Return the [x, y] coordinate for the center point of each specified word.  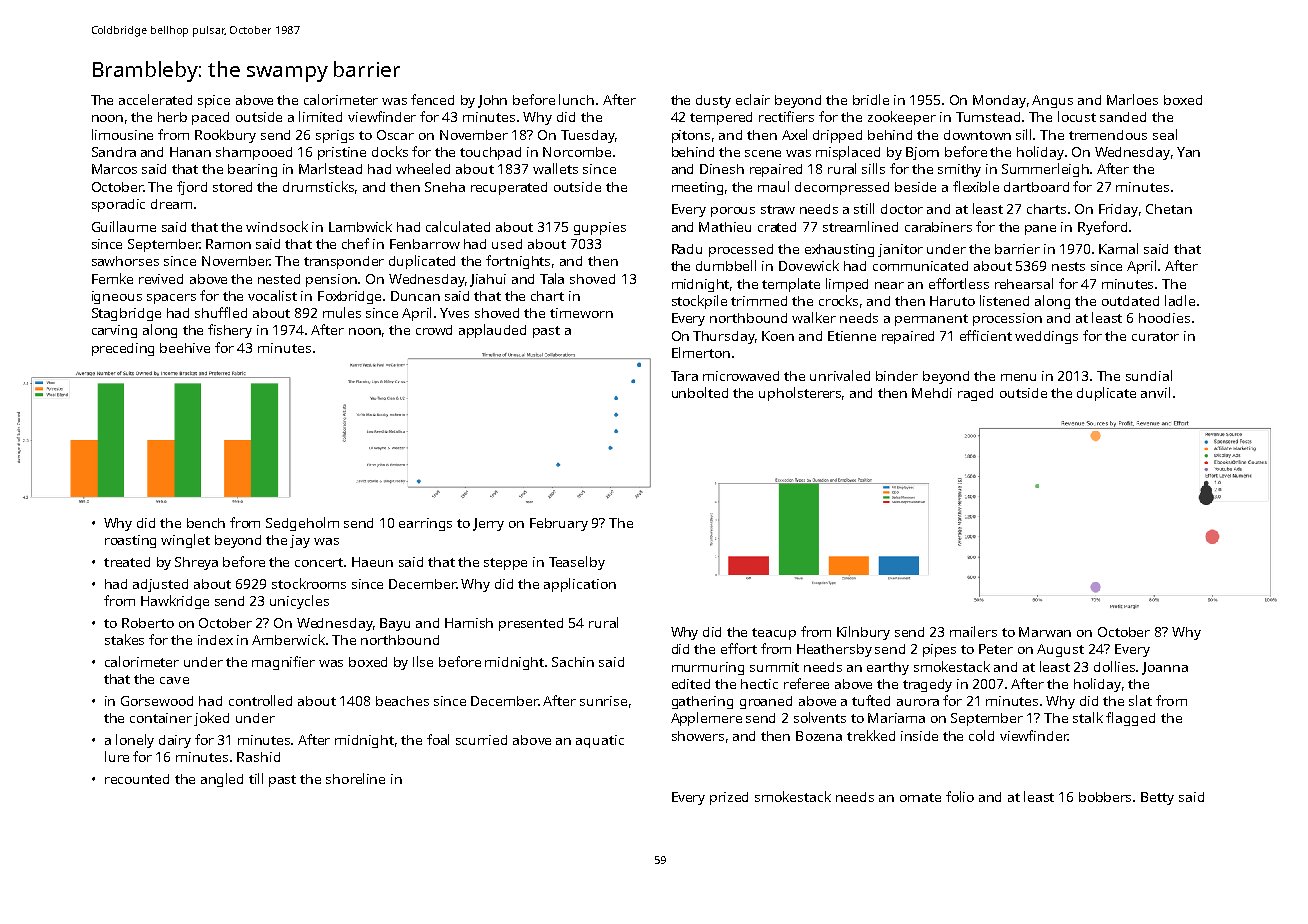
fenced [432, 99]
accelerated [155, 99]
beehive [185, 348]
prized [729, 798]
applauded [492, 331]
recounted [137, 779]
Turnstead [988, 117]
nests [1068, 266]
